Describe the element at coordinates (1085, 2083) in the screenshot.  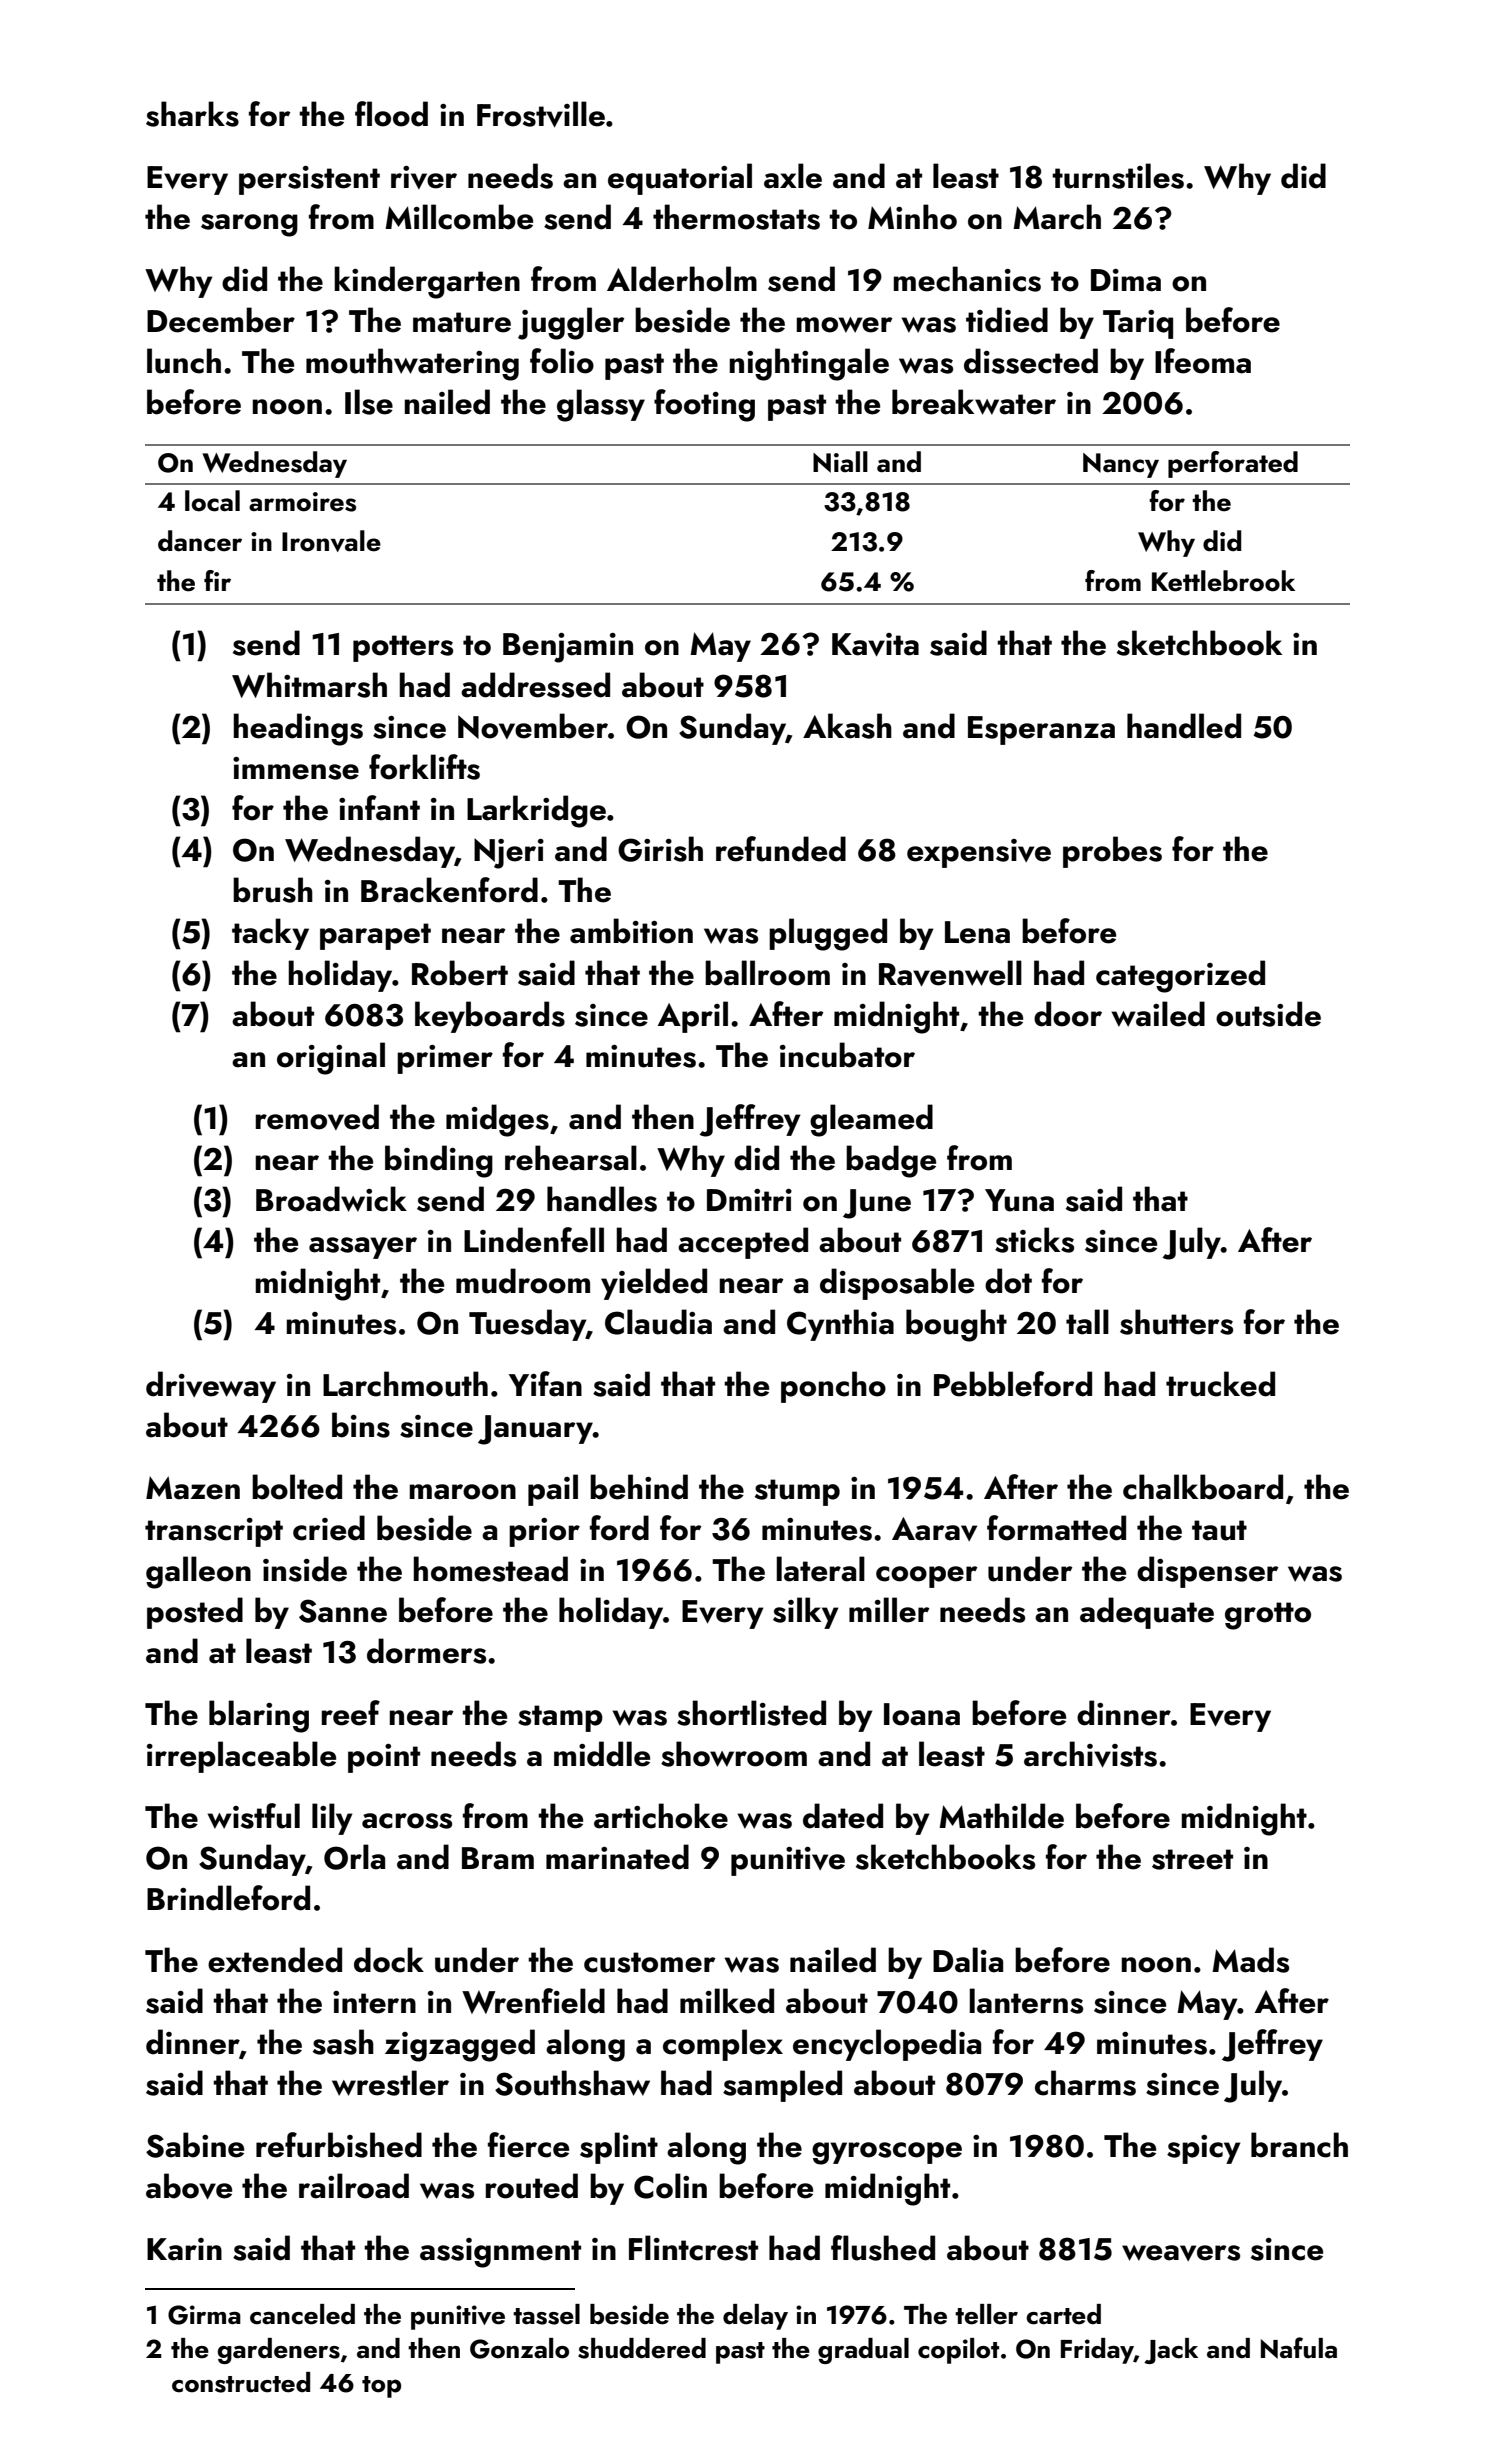
I see `charms` at that location.
